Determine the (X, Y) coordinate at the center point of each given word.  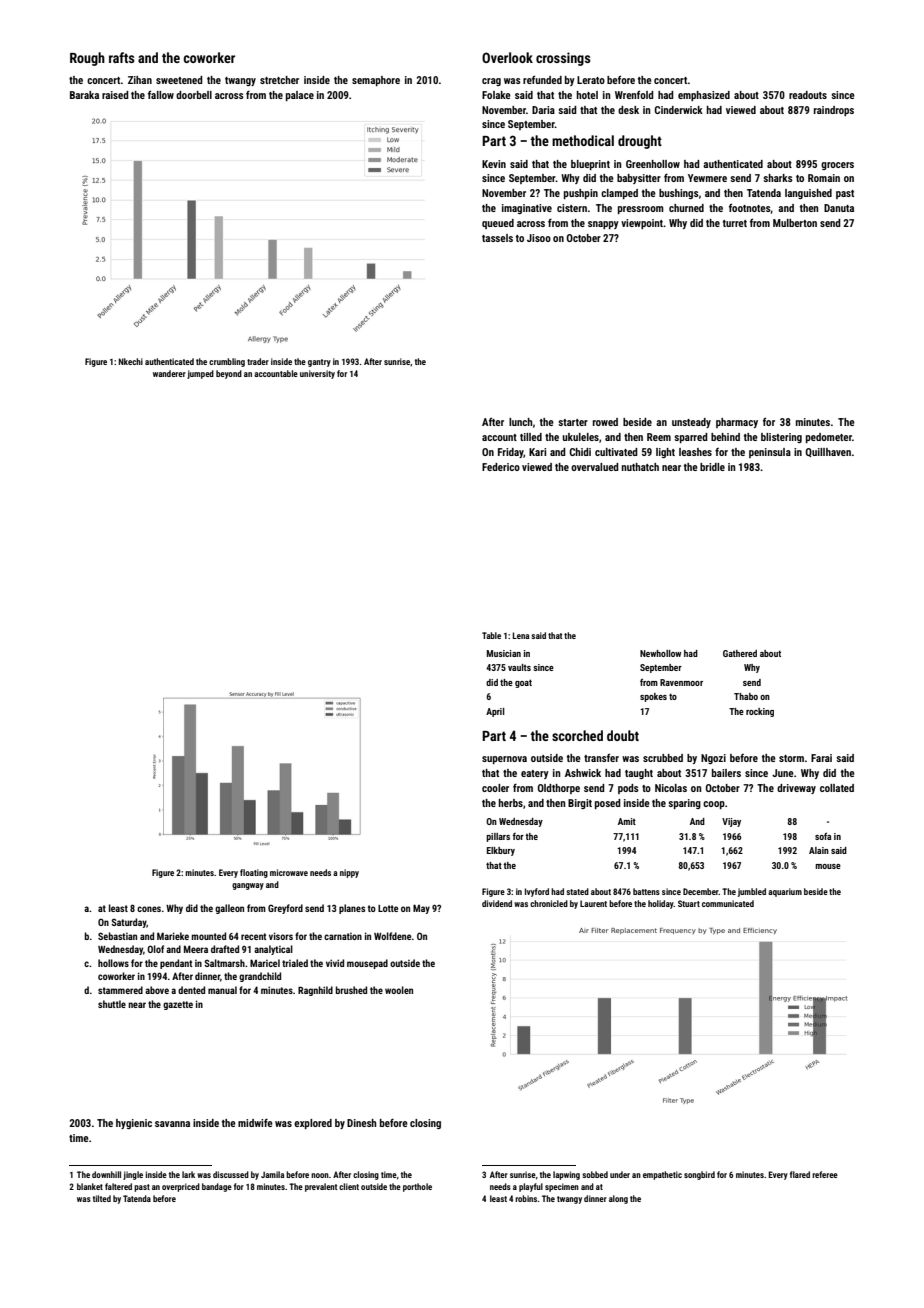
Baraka (84, 95)
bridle (712, 467)
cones (149, 909)
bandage (217, 1187)
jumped (200, 374)
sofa (823, 836)
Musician (504, 653)
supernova (504, 760)
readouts (808, 95)
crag (491, 82)
